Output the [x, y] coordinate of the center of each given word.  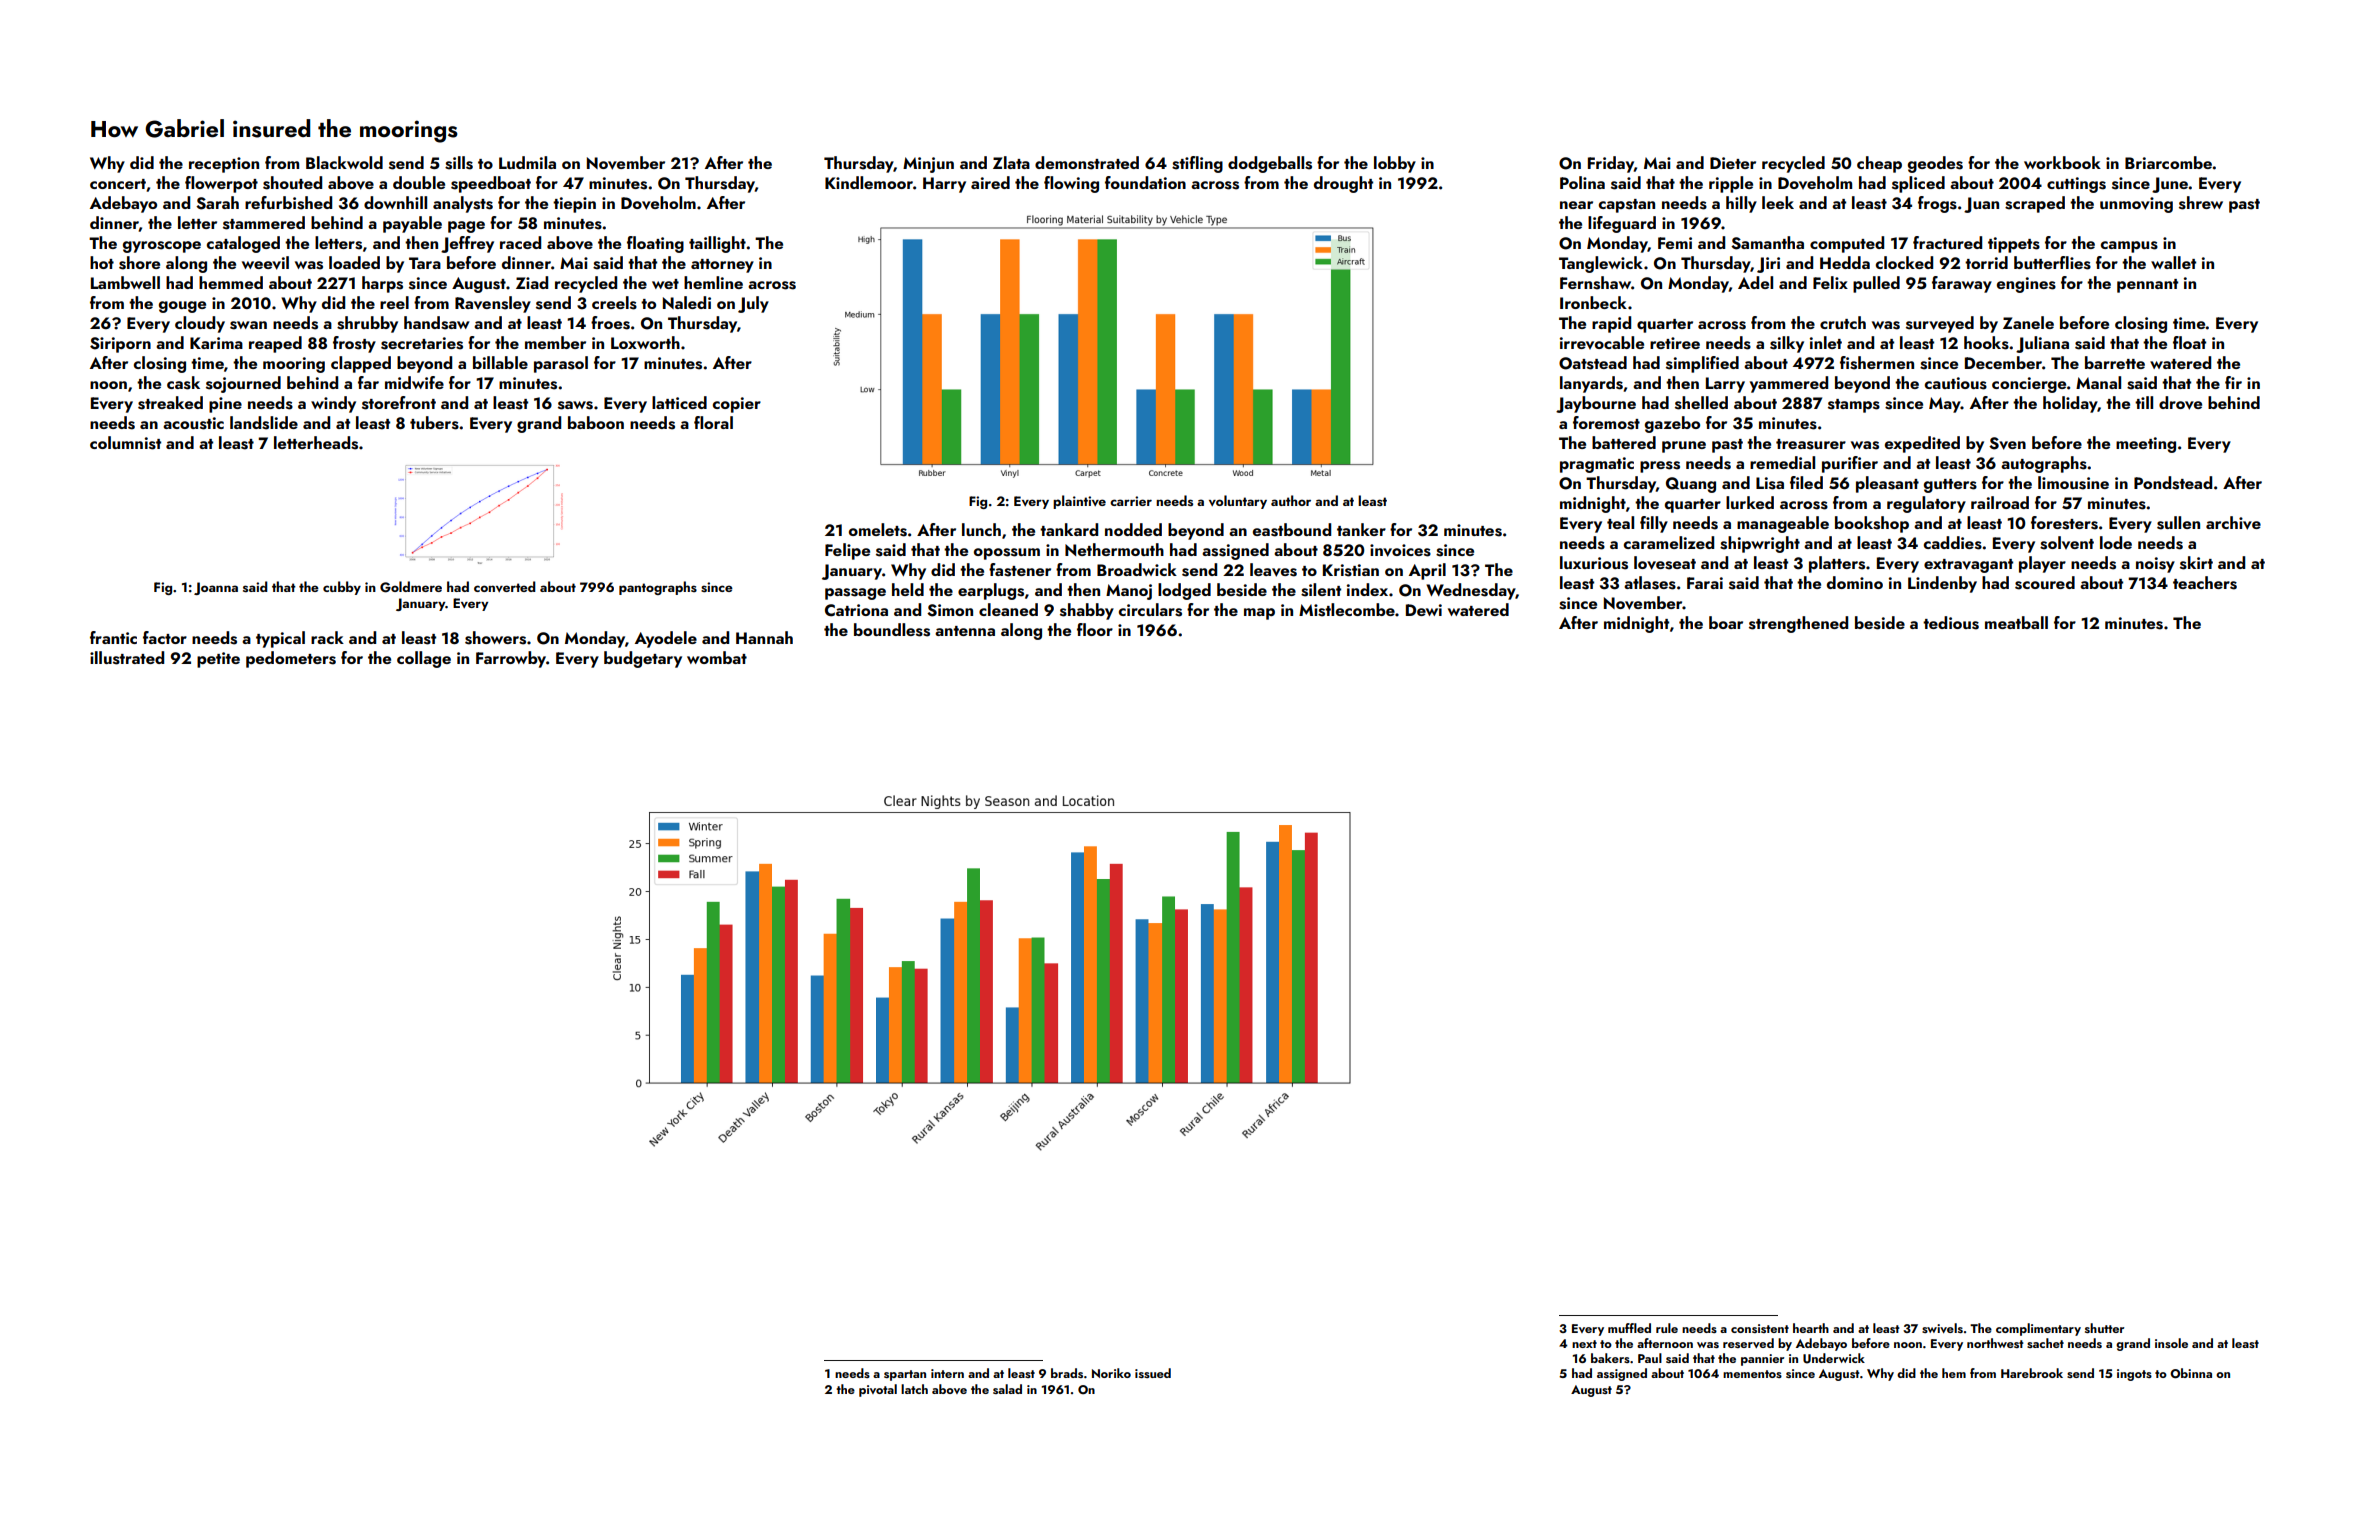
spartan [905, 1375]
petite [218, 660]
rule [1667, 1328]
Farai [1705, 583]
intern [947, 1373]
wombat [717, 657]
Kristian [1351, 570]
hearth [1811, 1328]
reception [224, 165]
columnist [125, 443]
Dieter [1733, 163]
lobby [1395, 164]
